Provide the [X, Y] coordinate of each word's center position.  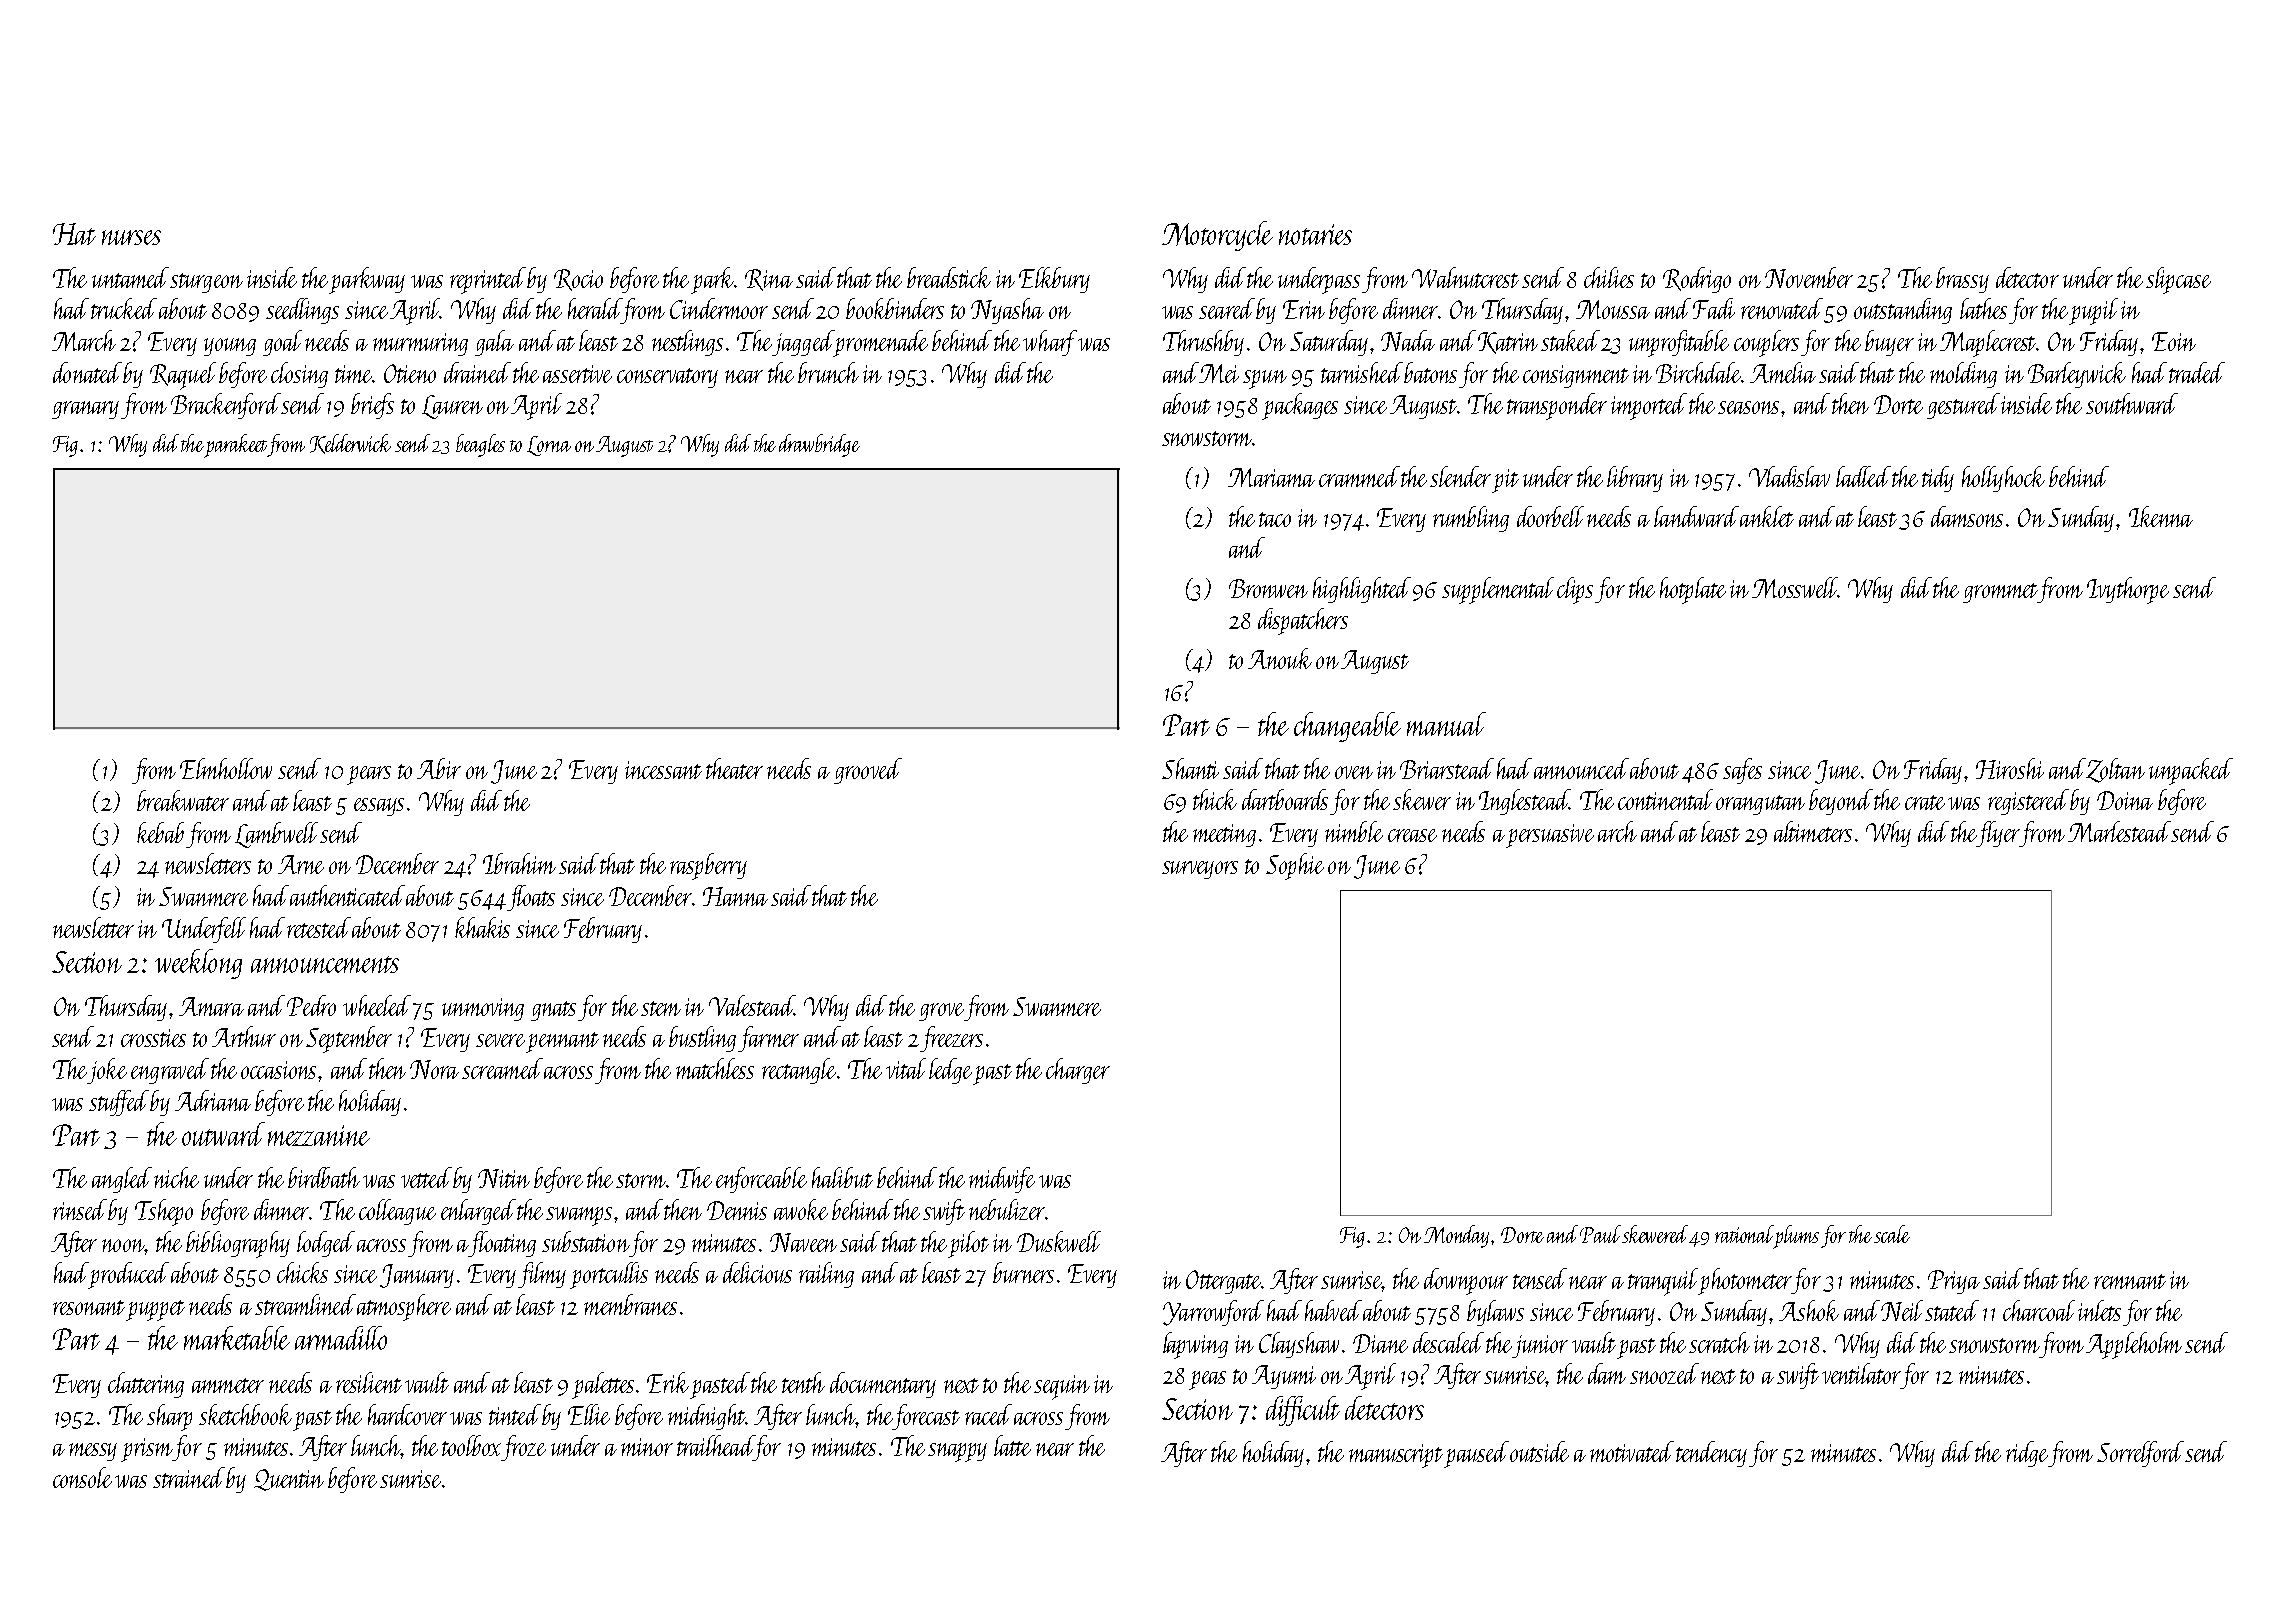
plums [1797, 1236]
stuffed [119, 1103]
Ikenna [2161, 516]
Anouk [1280, 658]
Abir [439, 768]
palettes [603, 1385]
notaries [1315, 234]
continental [1665, 799]
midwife [1002, 1180]
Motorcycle [1217, 236]
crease [1412, 835]
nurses [131, 237]
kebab [160, 832]
